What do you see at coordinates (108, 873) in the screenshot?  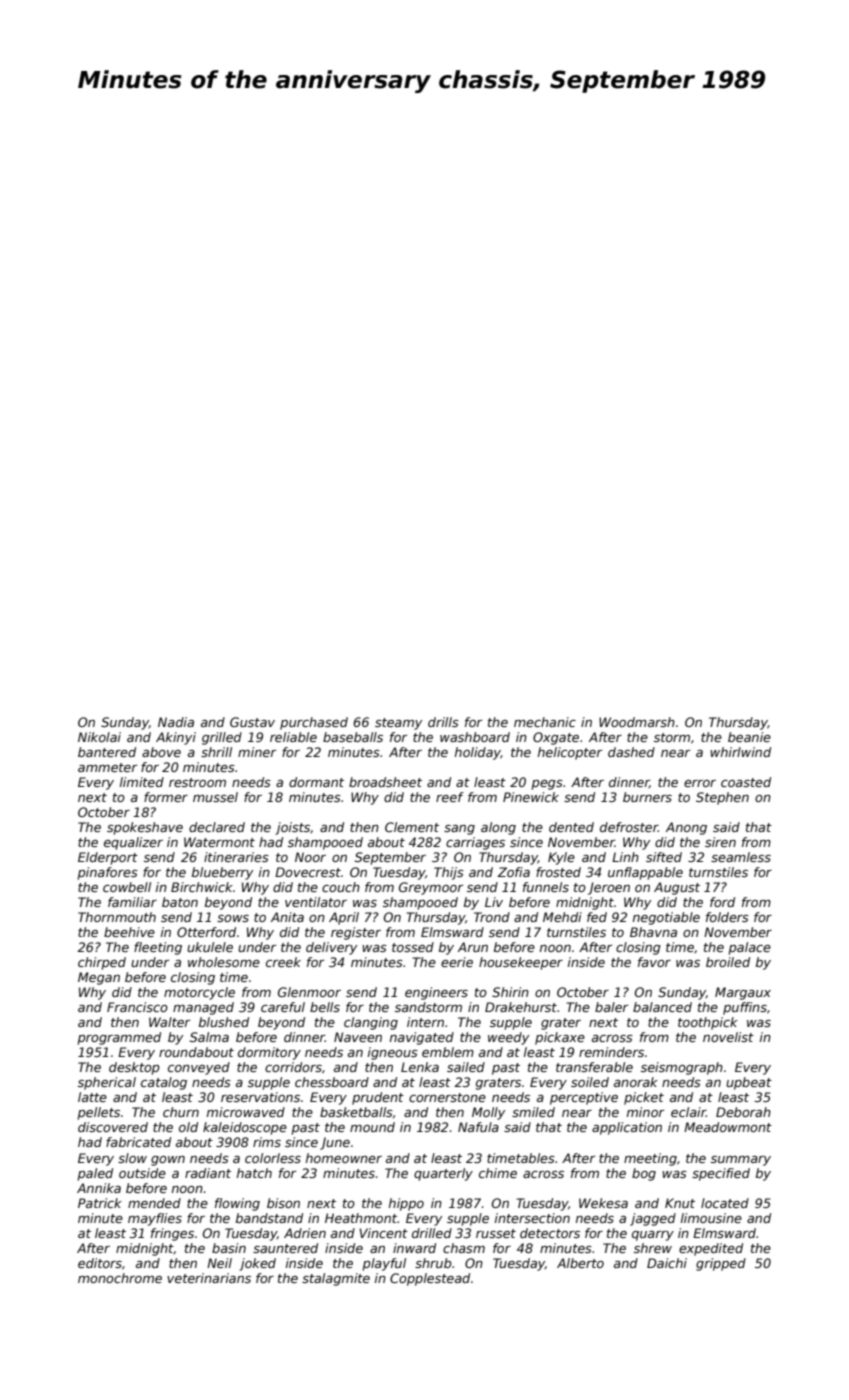 I see `pinafores` at bounding box center [108, 873].
